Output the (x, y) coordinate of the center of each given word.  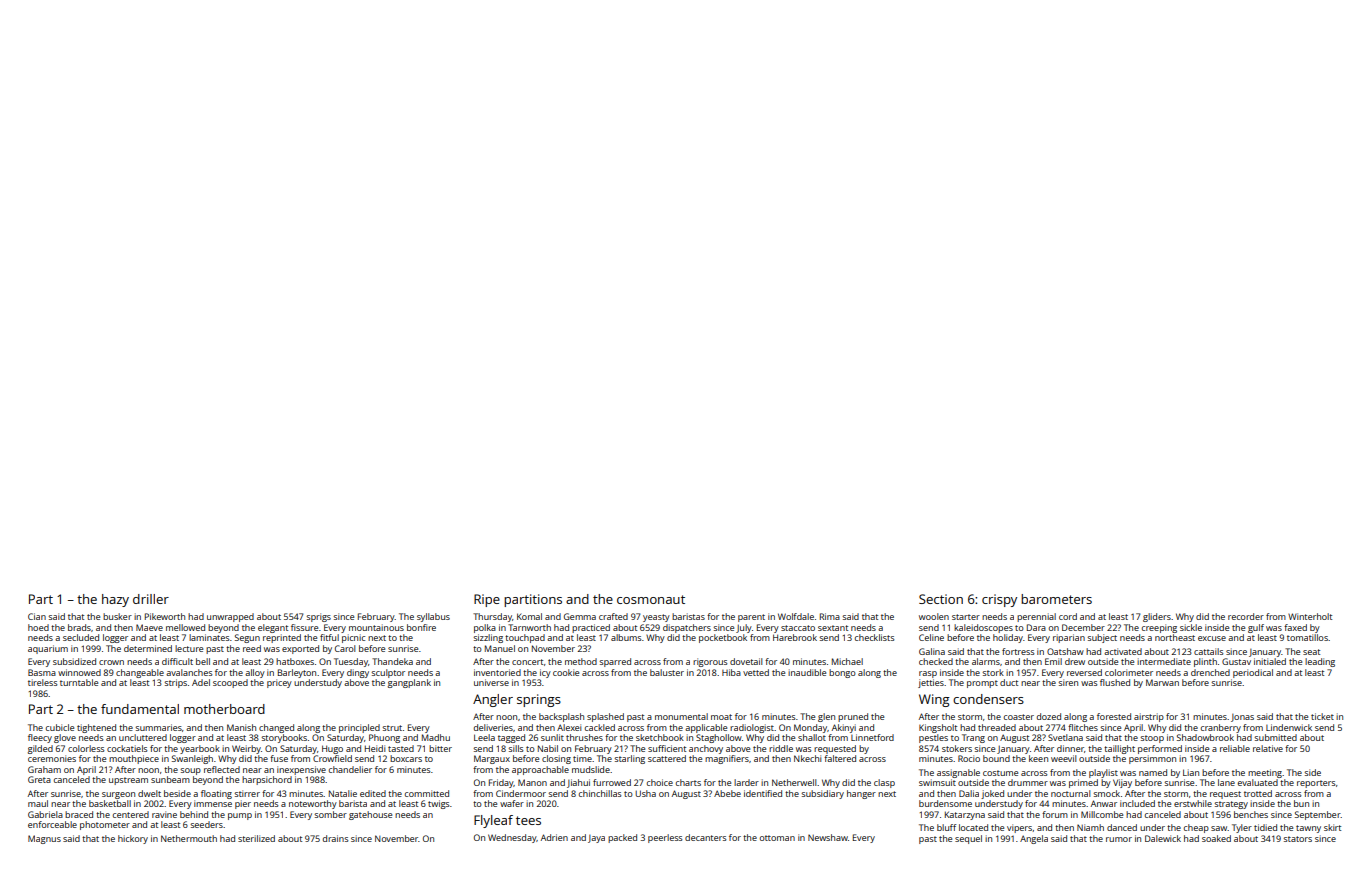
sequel (968, 839)
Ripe (487, 600)
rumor (1119, 839)
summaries (158, 727)
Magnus (44, 839)
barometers (1056, 599)
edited (373, 793)
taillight (1119, 749)
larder (746, 782)
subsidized (74, 661)
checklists (874, 637)
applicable (706, 728)
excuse (1212, 638)
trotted (1258, 793)
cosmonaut (651, 599)
